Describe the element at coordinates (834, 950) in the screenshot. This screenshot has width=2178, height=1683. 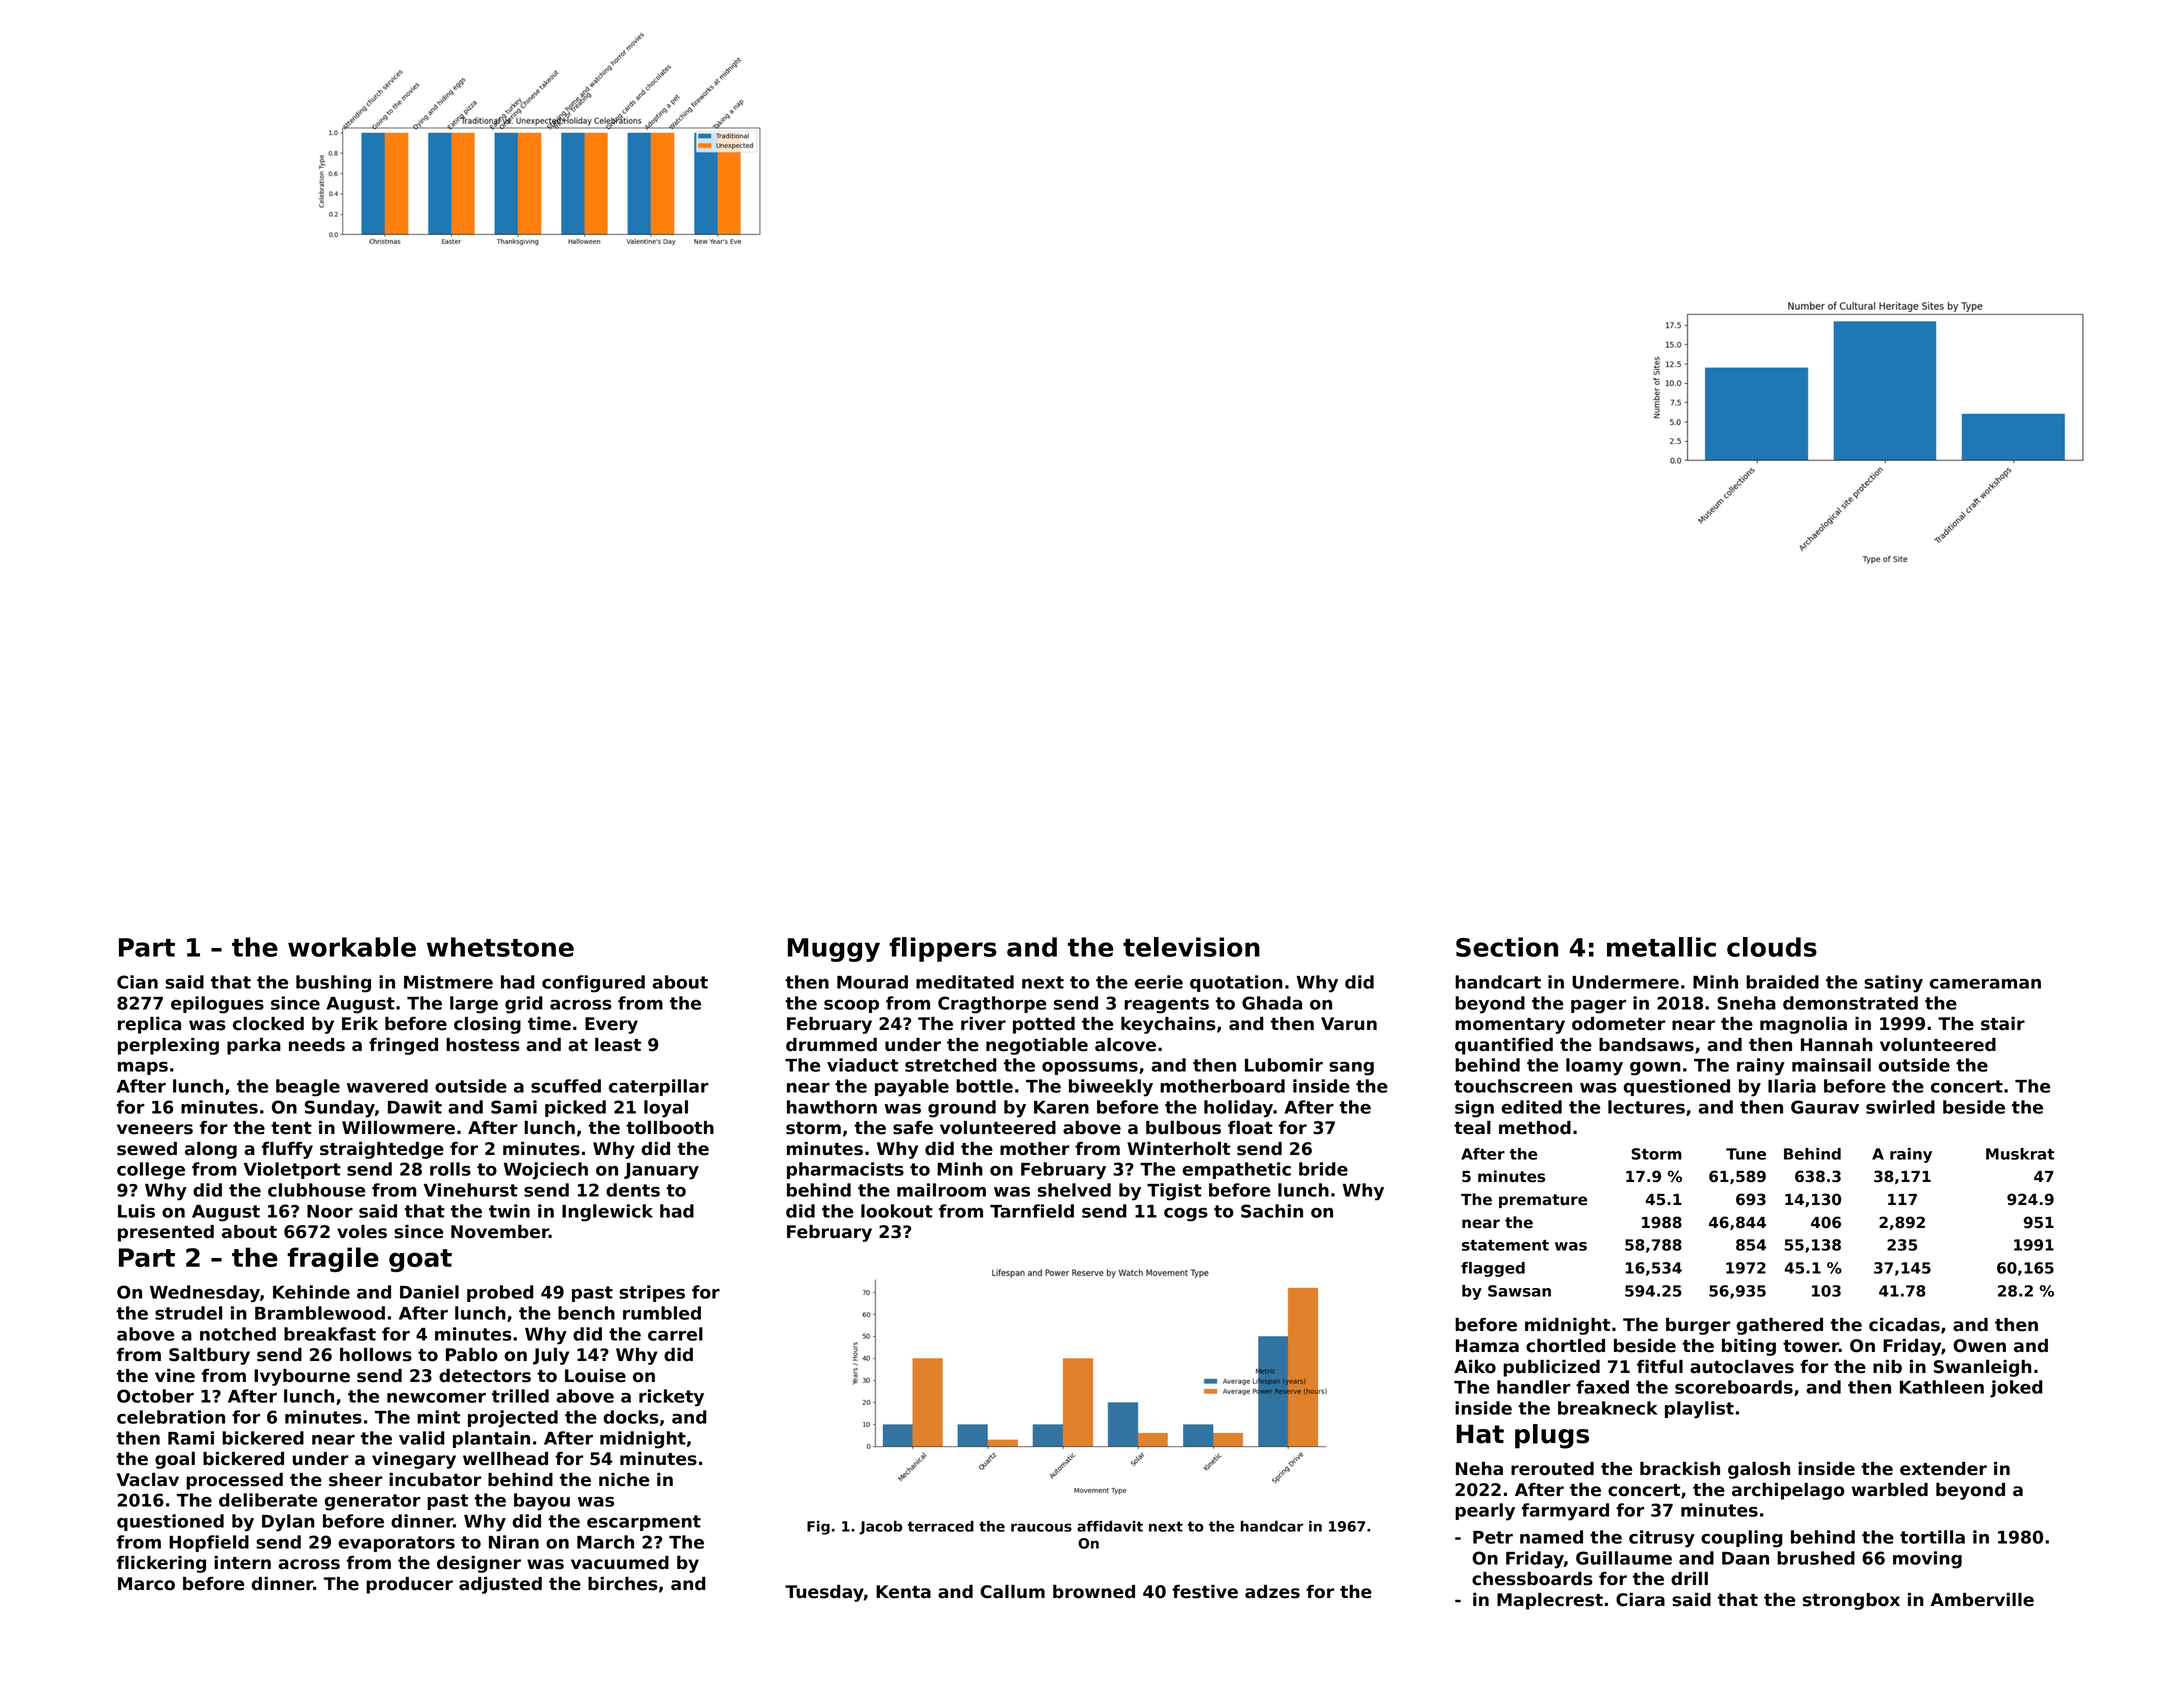
I see `Muggy` at that location.
